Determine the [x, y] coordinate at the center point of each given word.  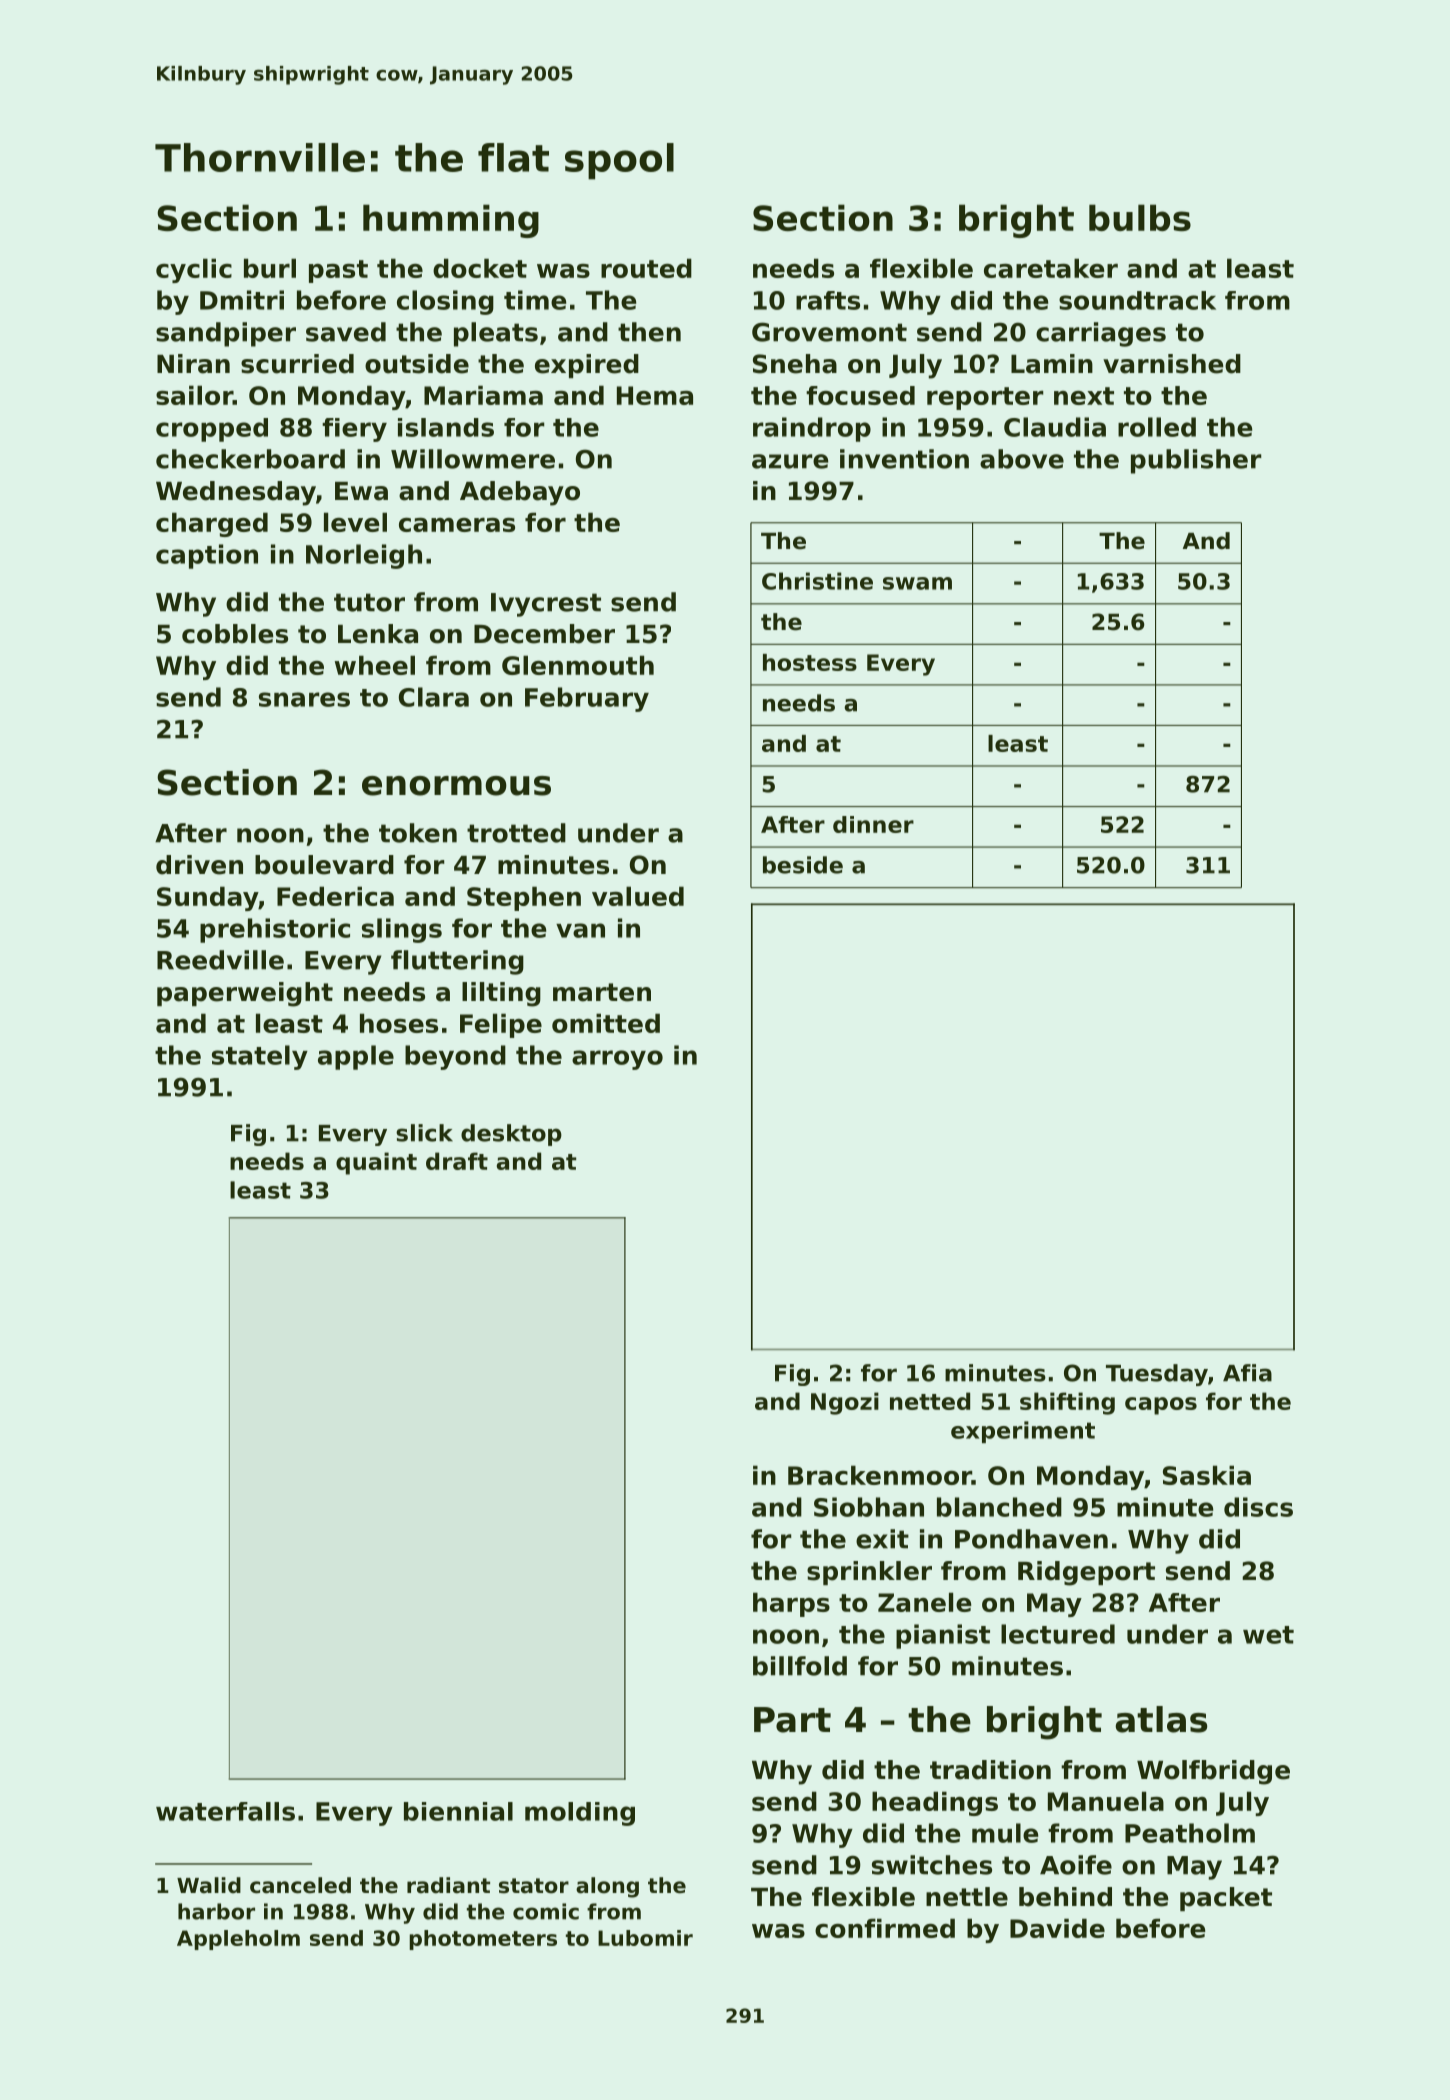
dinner [873, 824]
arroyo [617, 1060]
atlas [1161, 1719]
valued [638, 896]
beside [803, 865]
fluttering [457, 962]
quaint [376, 1163]
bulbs [1140, 217]
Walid [209, 1885]
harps [791, 1604]
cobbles [235, 634]
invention [904, 459]
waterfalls [225, 1811]
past [338, 271]
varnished [1172, 364]
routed [646, 268]
